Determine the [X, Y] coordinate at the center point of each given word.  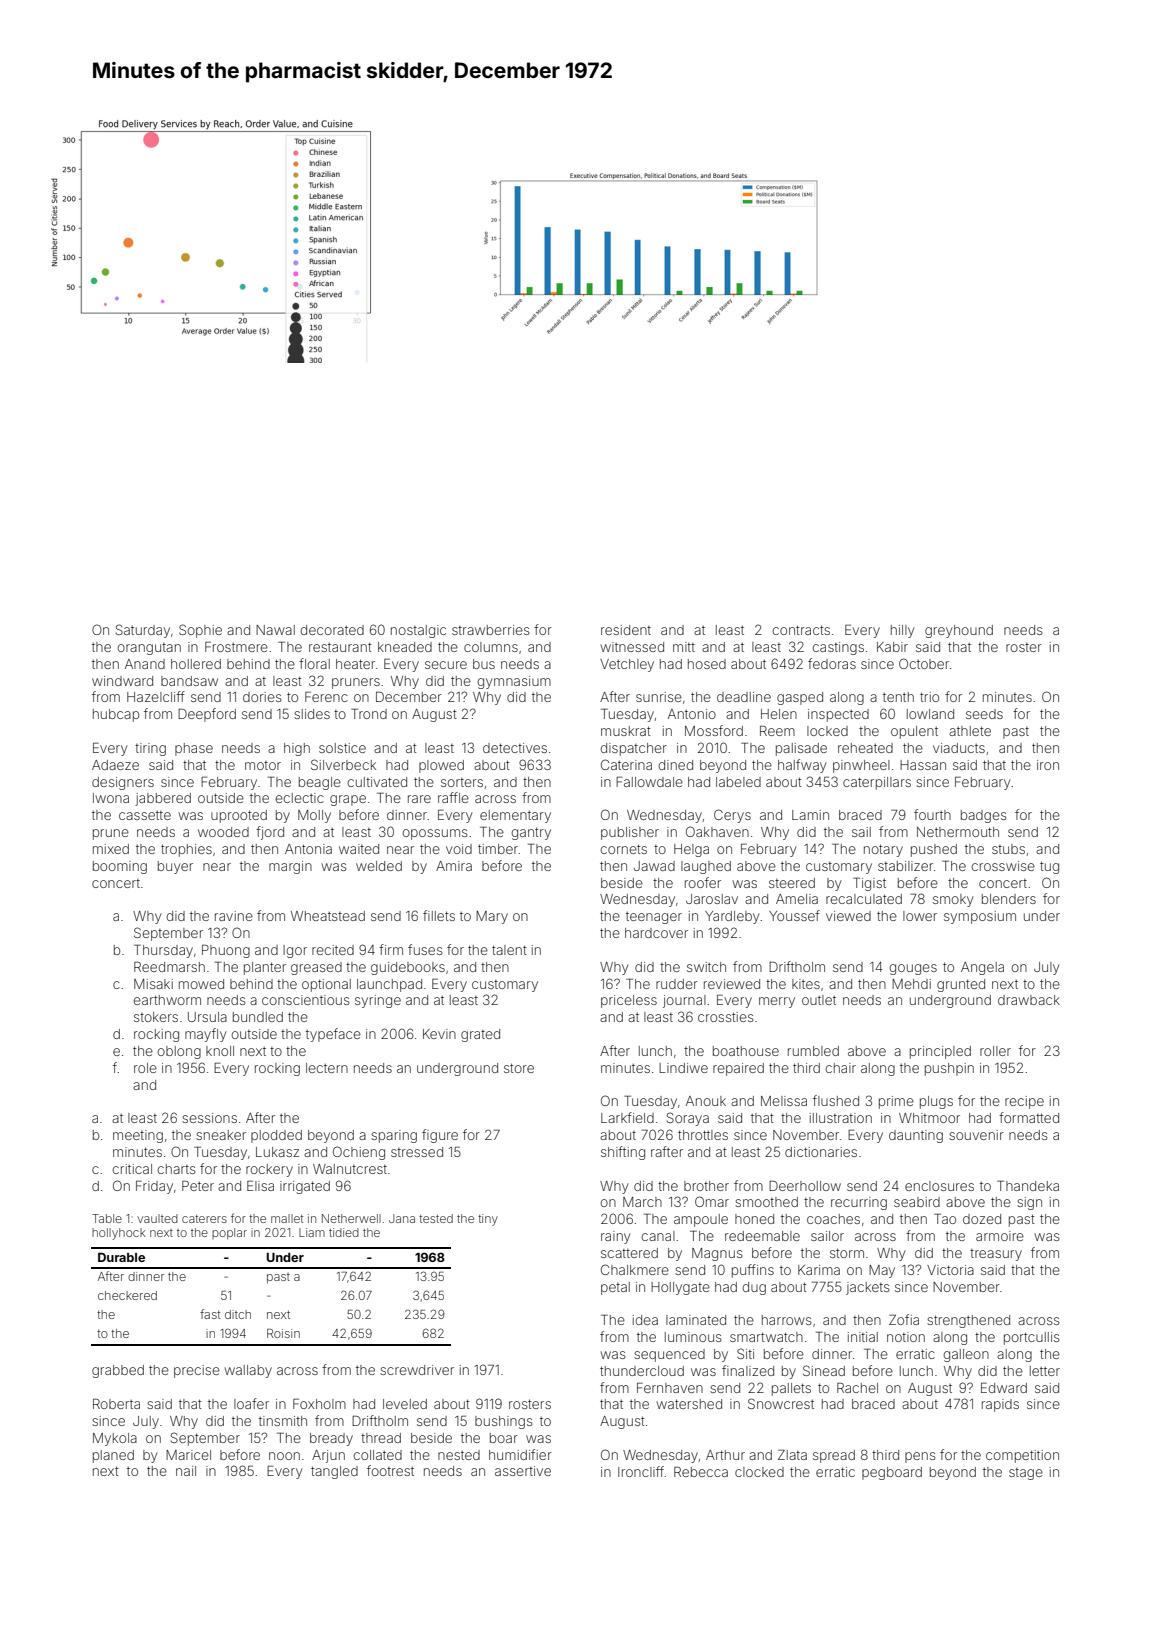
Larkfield [627, 1117]
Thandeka [1028, 1186]
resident [626, 630]
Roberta [116, 1404]
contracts [801, 630]
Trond [369, 714]
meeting [138, 1136]
